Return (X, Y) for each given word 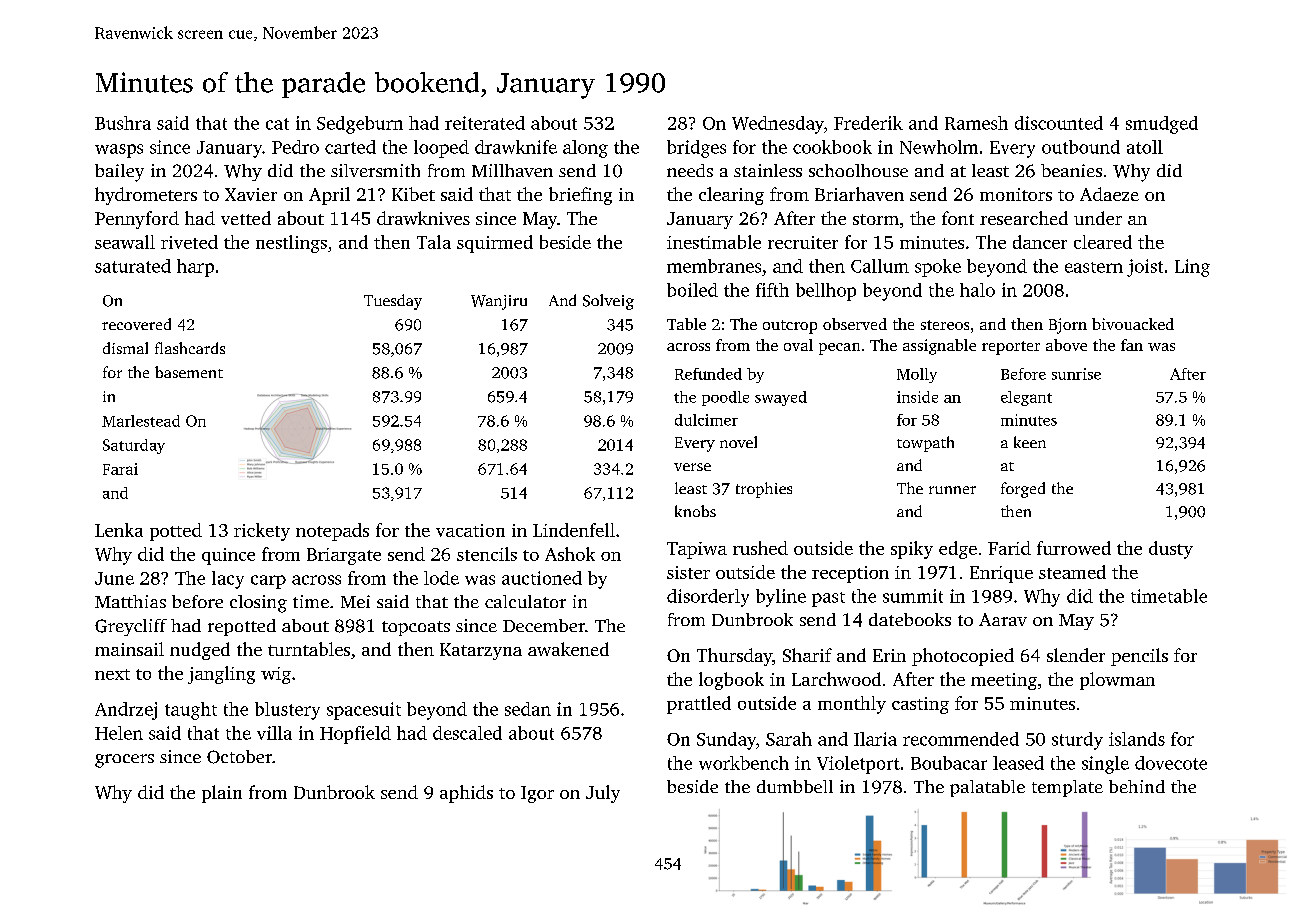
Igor (537, 794)
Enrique (1001, 574)
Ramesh (976, 123)
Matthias (130, 601)
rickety (262, 532)
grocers (124, 761)
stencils (487, 554)
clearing (731, 196)
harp (195, 268)
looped (441, 149)
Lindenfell (574, 530)
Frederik (868, 123)
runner (952, 490)
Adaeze (1109, 194)
